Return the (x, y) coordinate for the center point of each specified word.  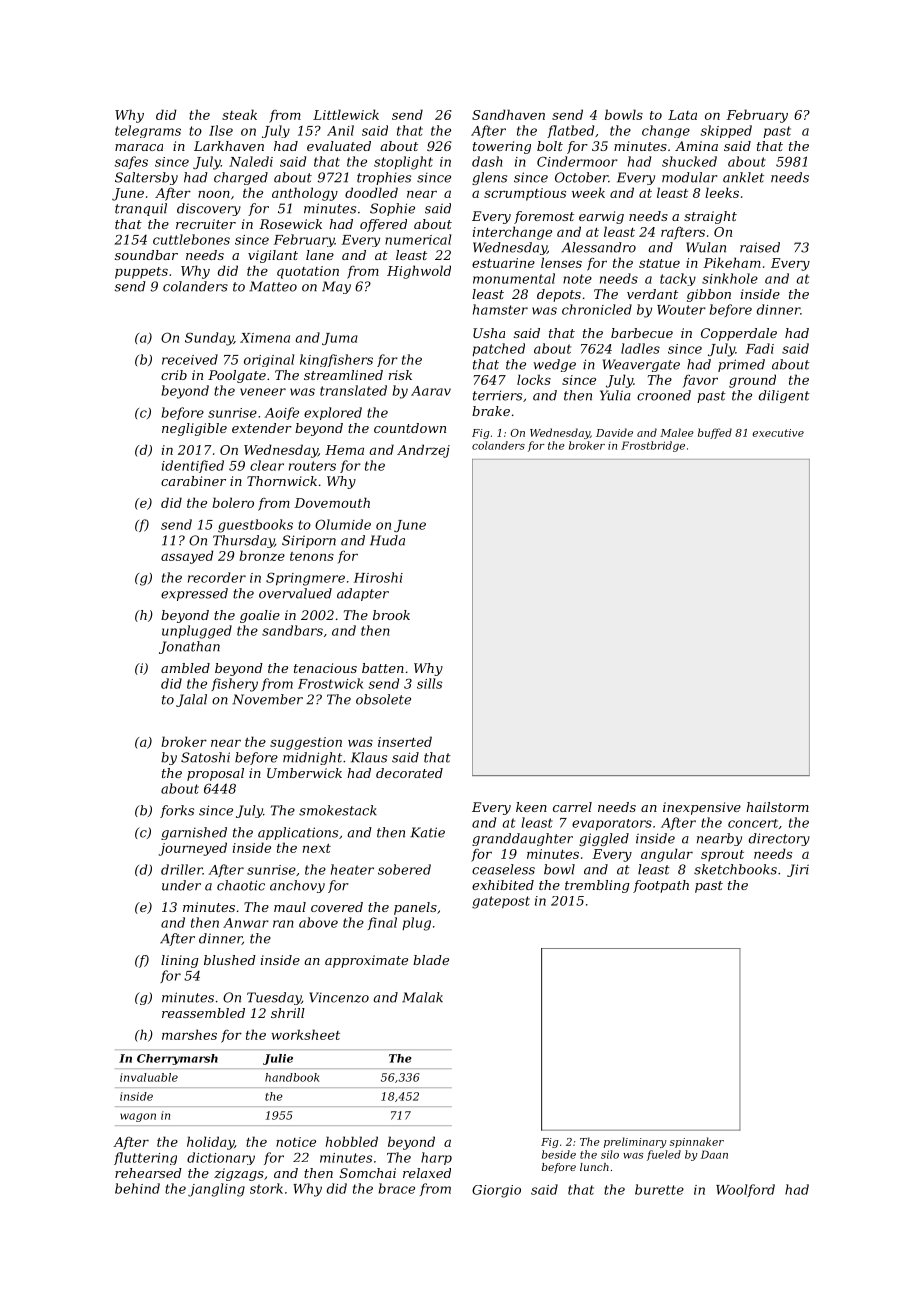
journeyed (192, 849)
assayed (187, 557)
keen (531, 807)
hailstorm (777, 807)
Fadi (760, 348)
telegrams (148, 131)
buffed (715, 433)
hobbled (352, 1141)
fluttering (145, 1158)
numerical (418, 239)
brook (391, 615)
